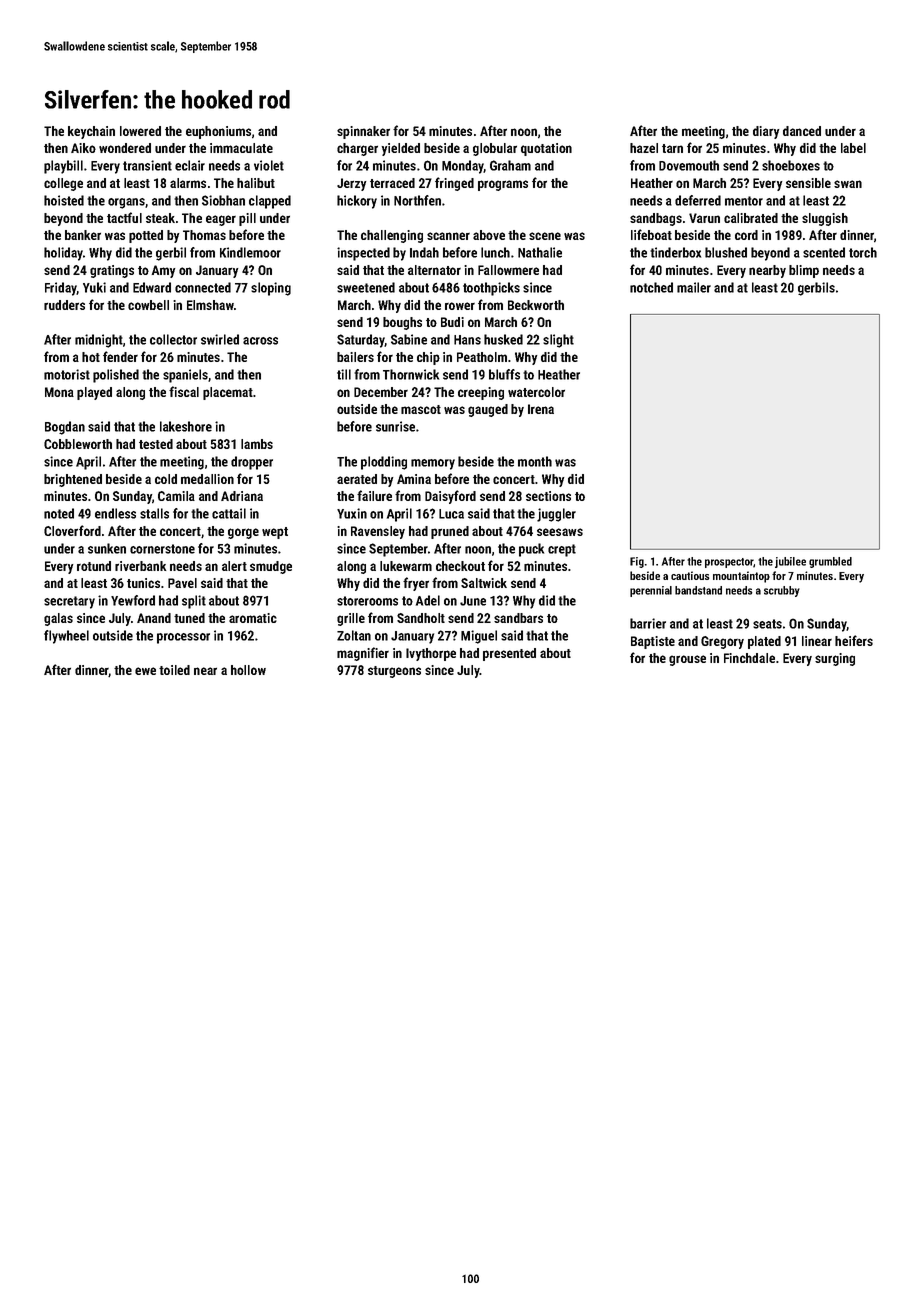 Image resolution: width=924 pixels, height=1308 pixels. Describe the element at coordinates (808, 183) in the screenshot. I see `sensible` at that location.
